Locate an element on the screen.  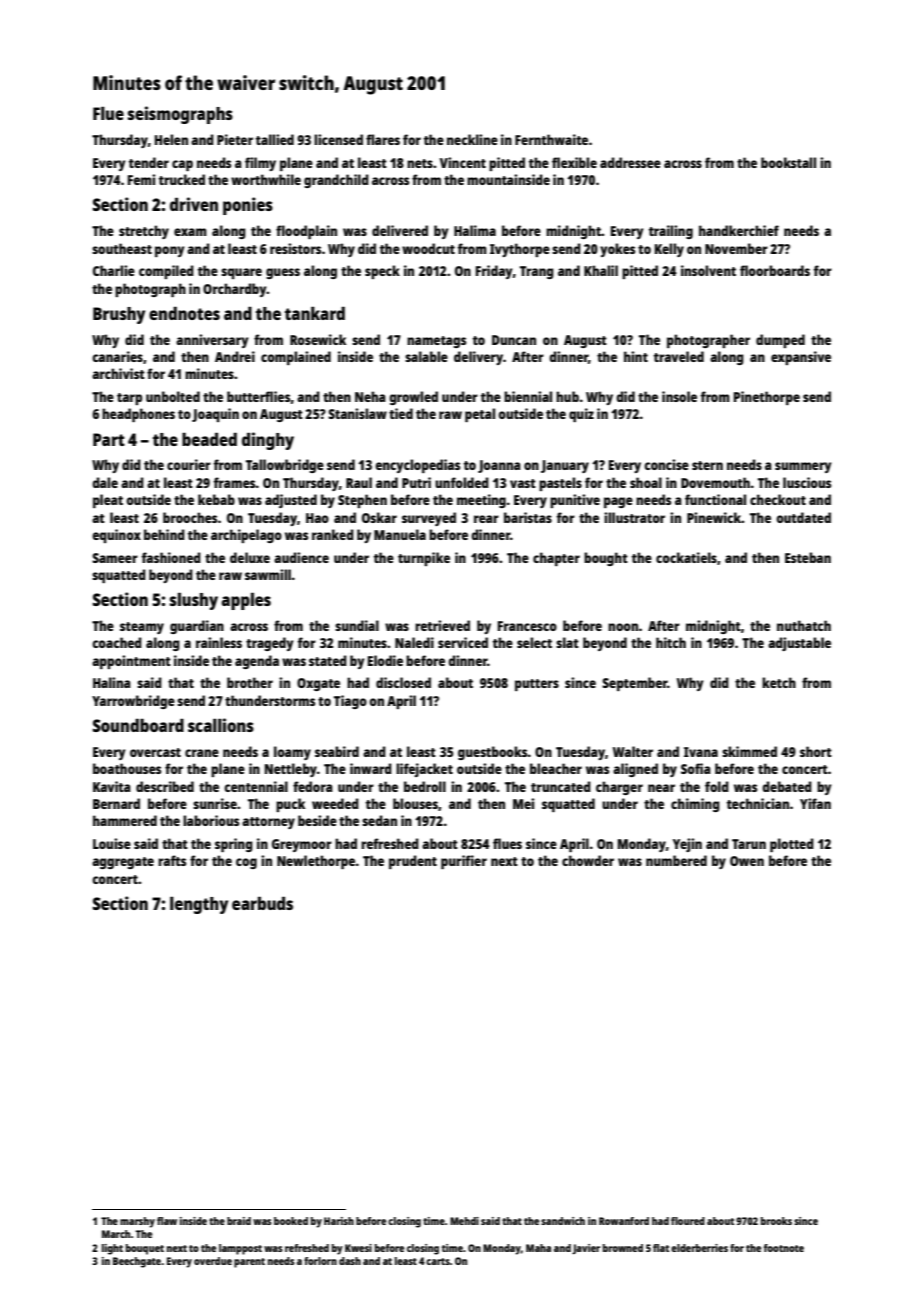
Yifan is located at coordinates (815, 803).
